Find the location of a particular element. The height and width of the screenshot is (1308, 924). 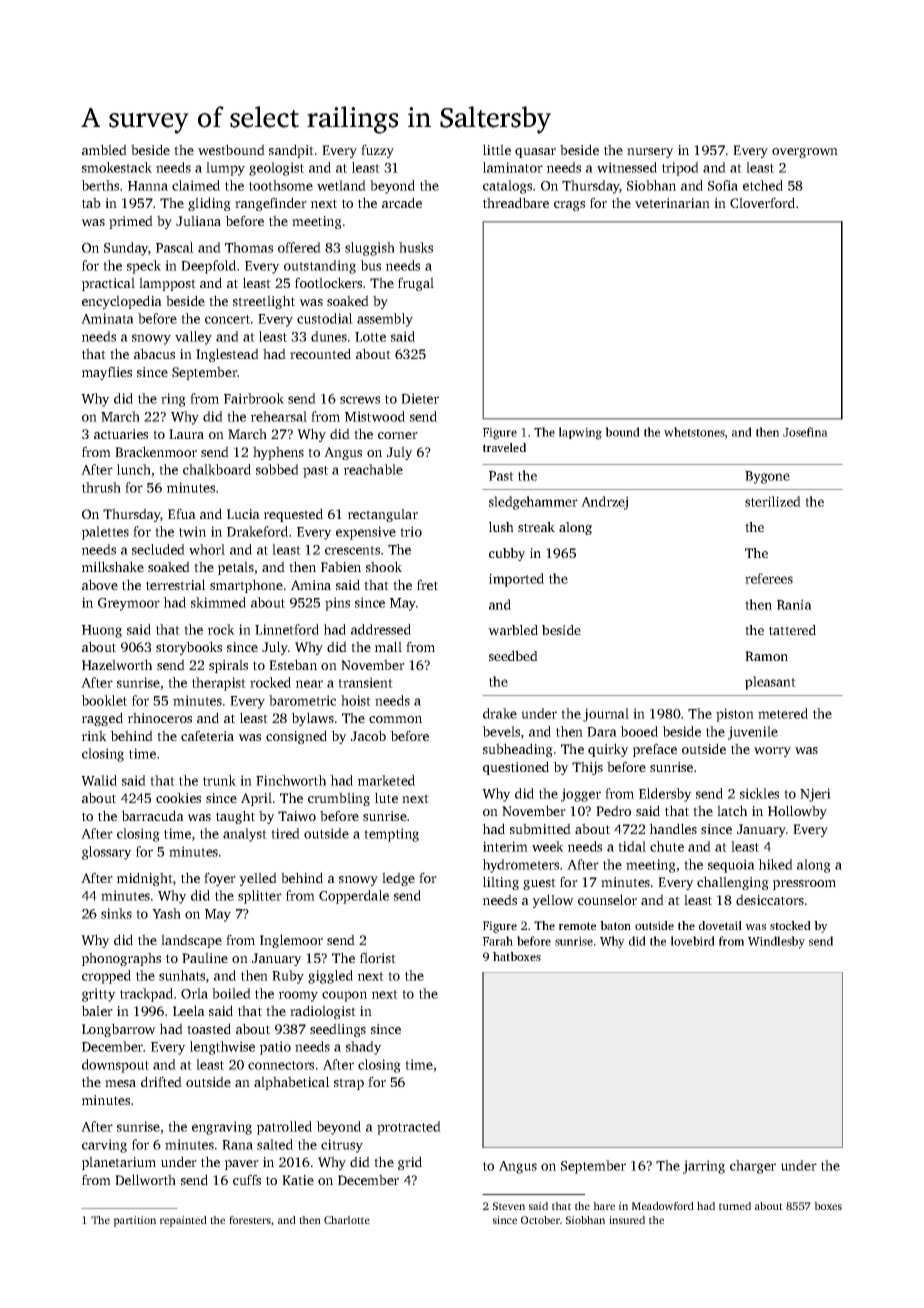

veterinarian is located at coordinates (672, 203).
